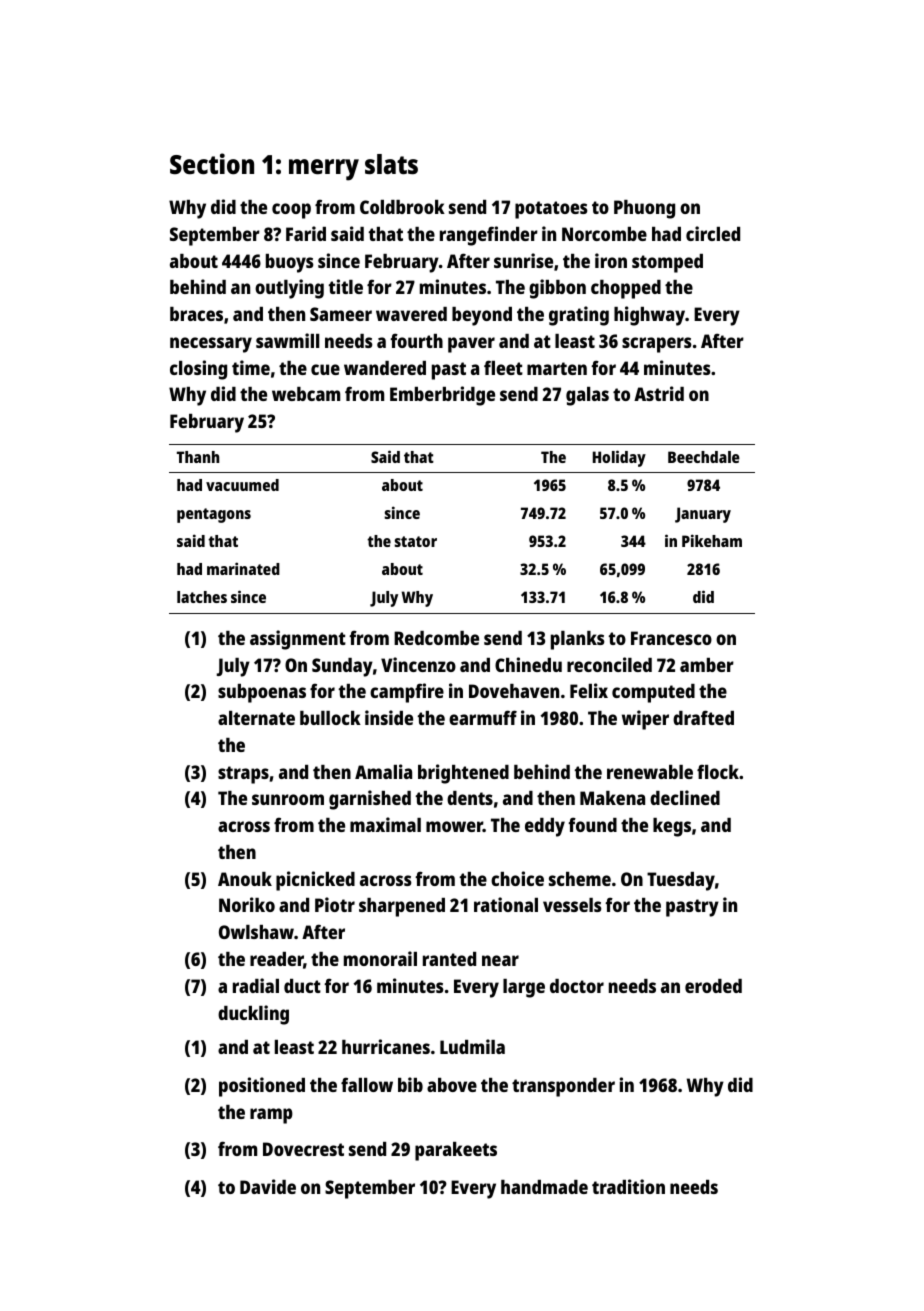 The image size is (924, 1311). I want to click on January, so click(703, 515).
